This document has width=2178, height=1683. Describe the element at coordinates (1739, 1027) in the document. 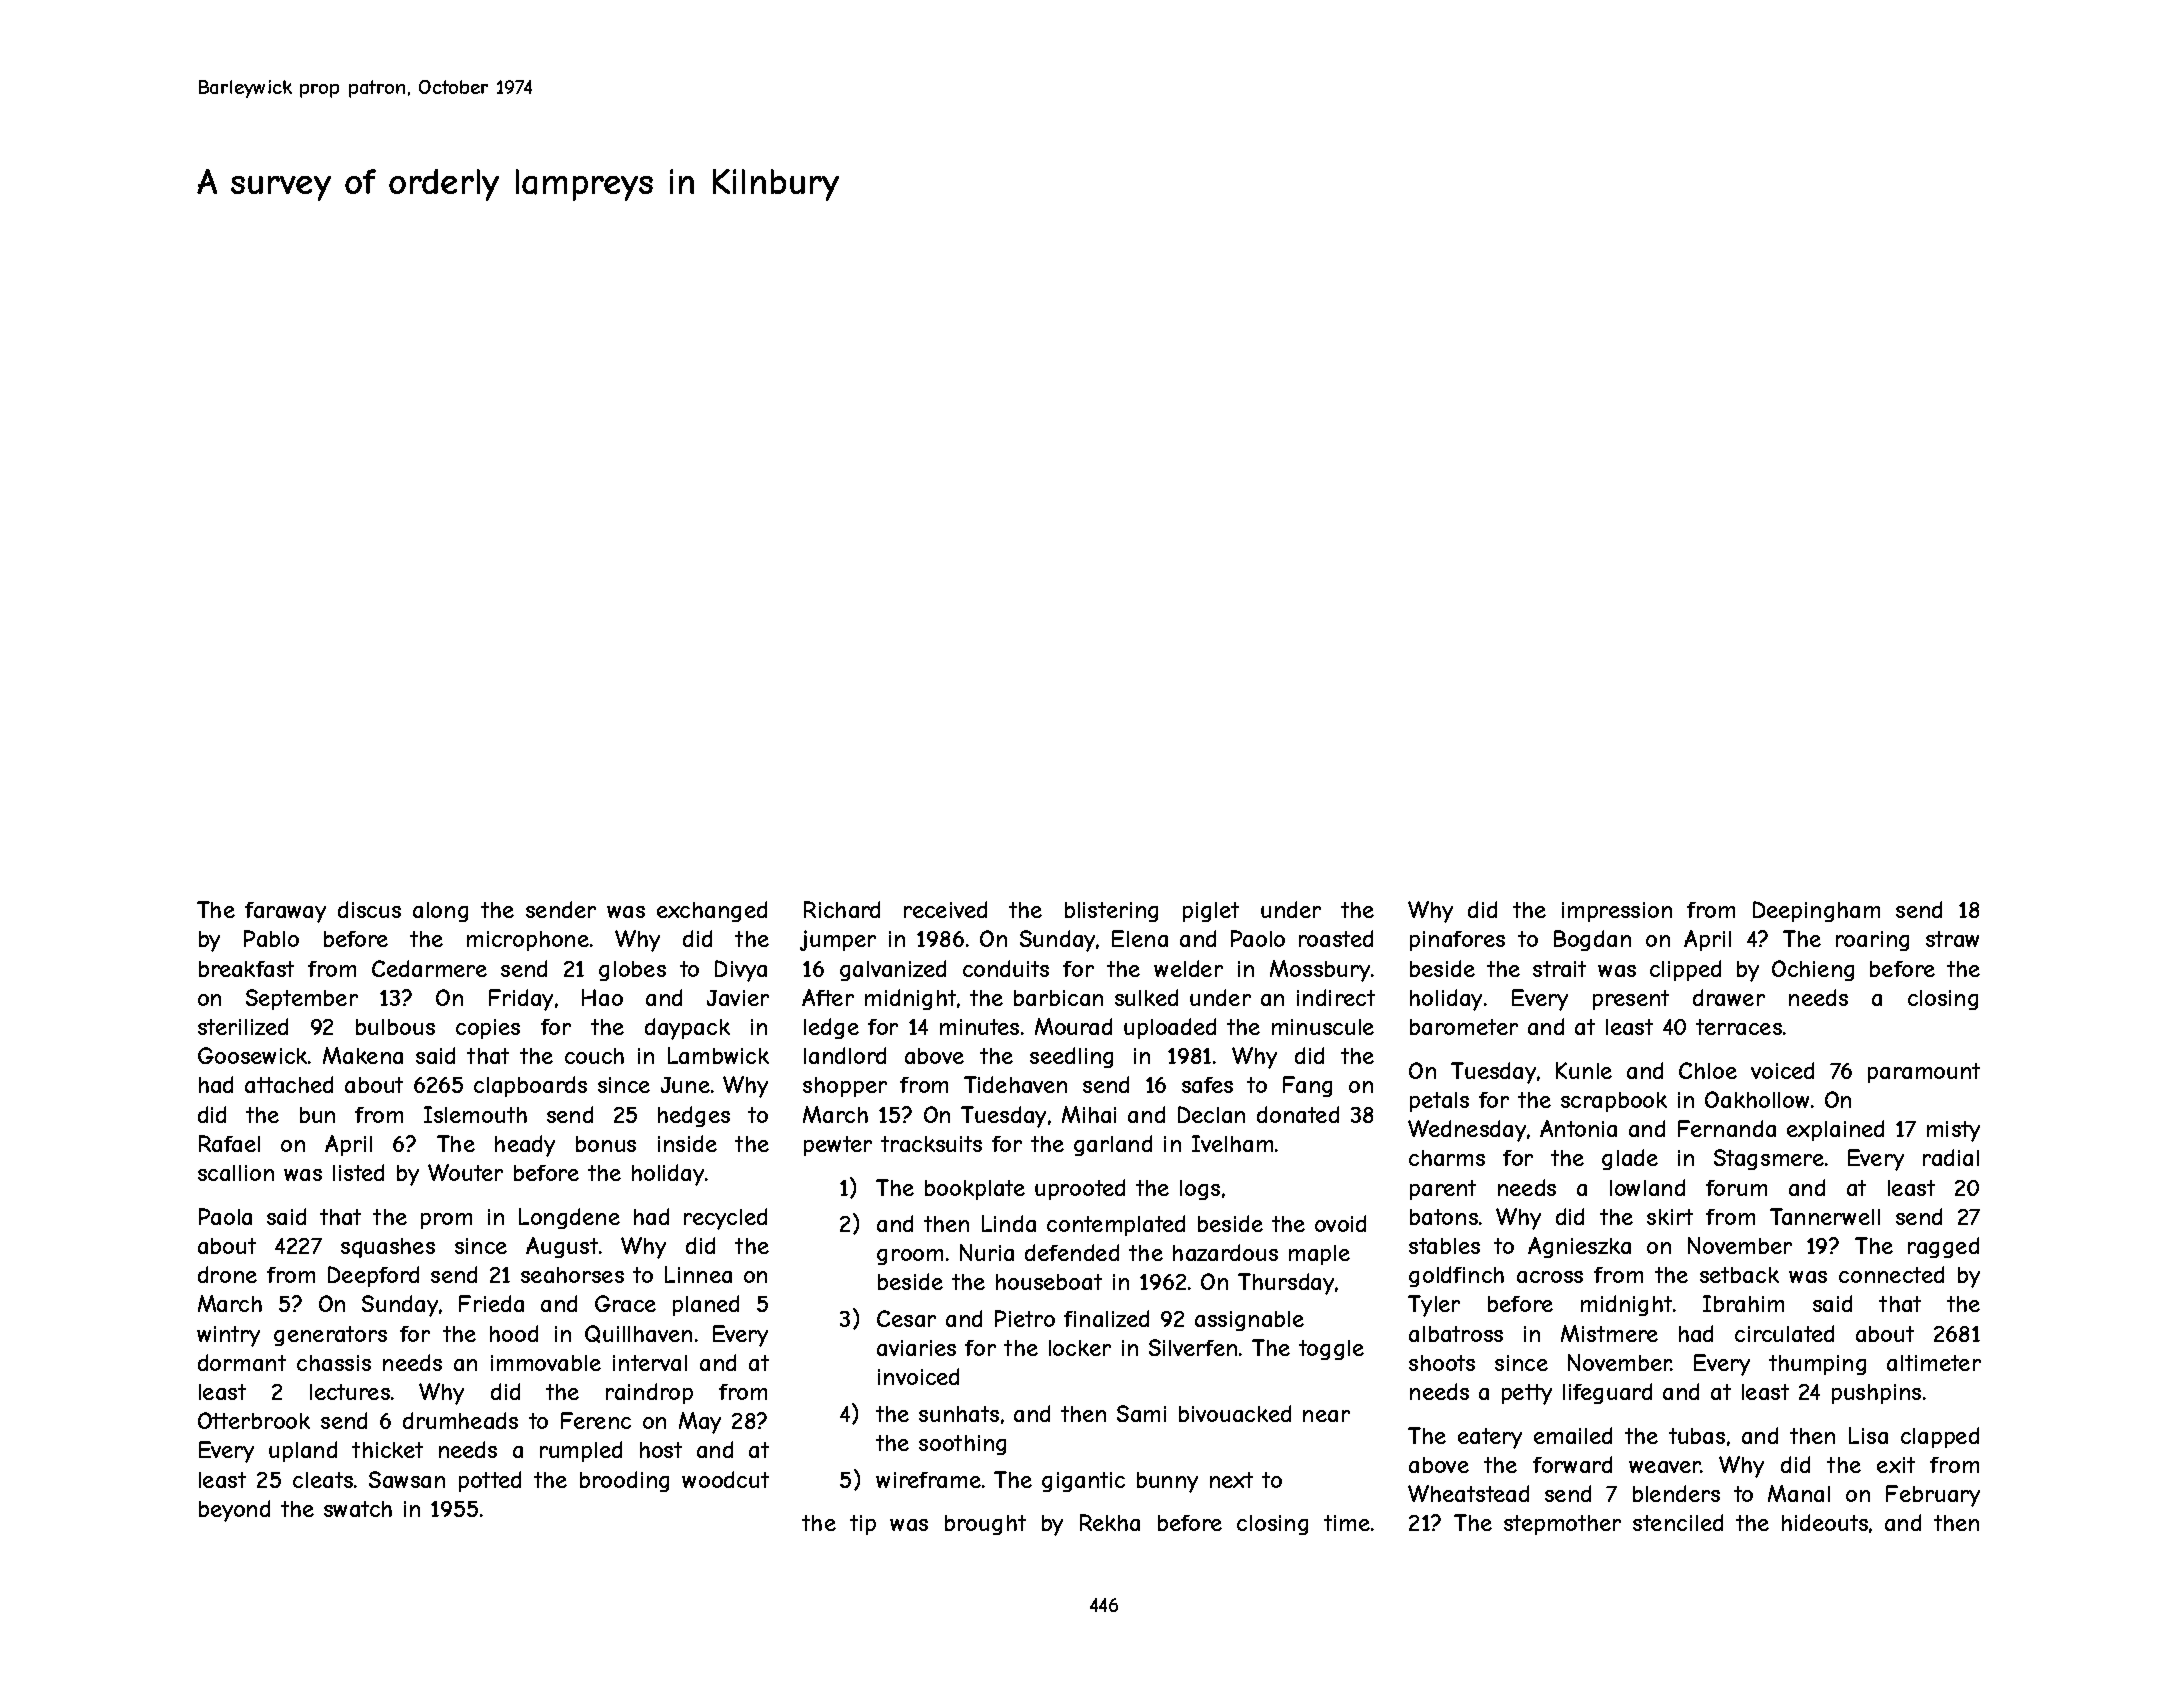

I see `terraces` at that location.
